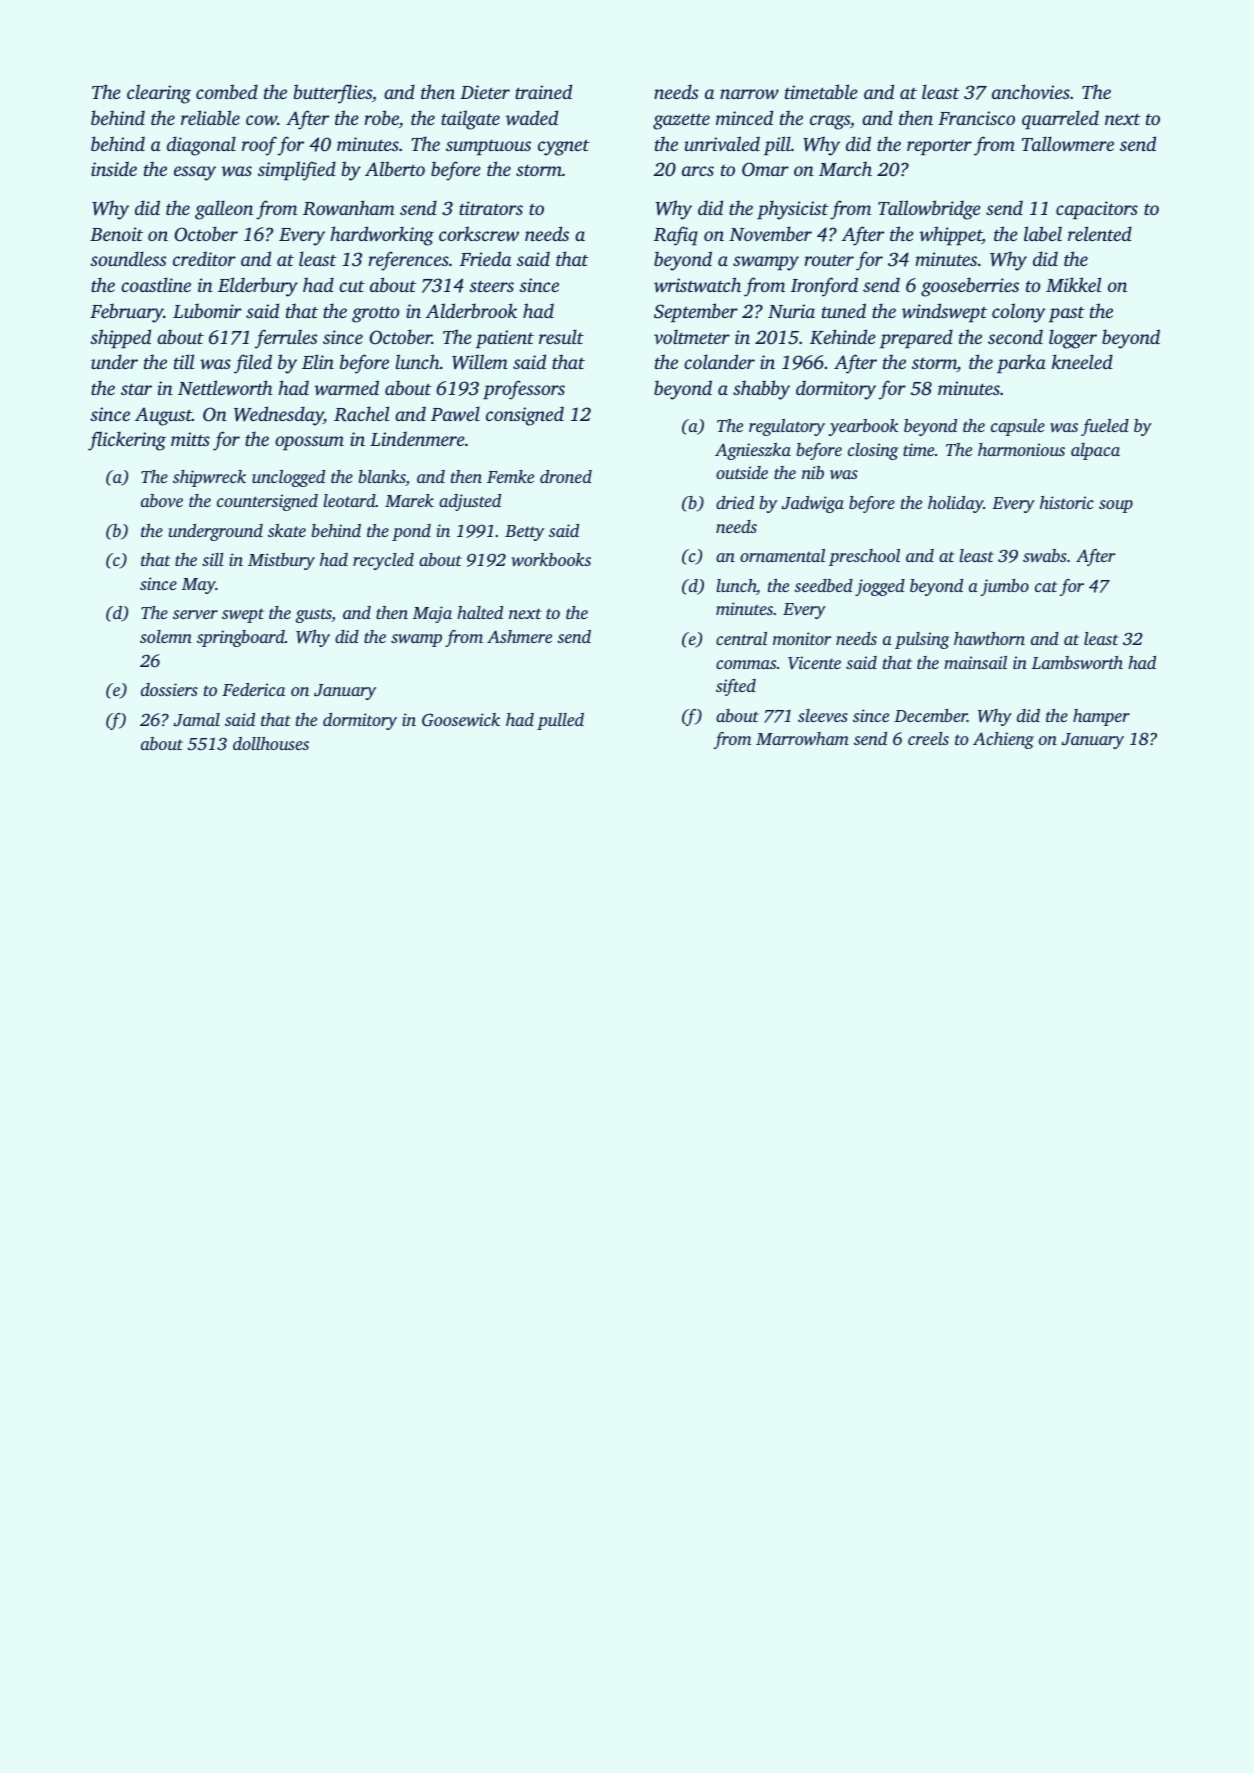 The image size is (1254, 1773). Describe the element at coordinates (1046, 586) in the screenshot. I see `cat` at that location.
